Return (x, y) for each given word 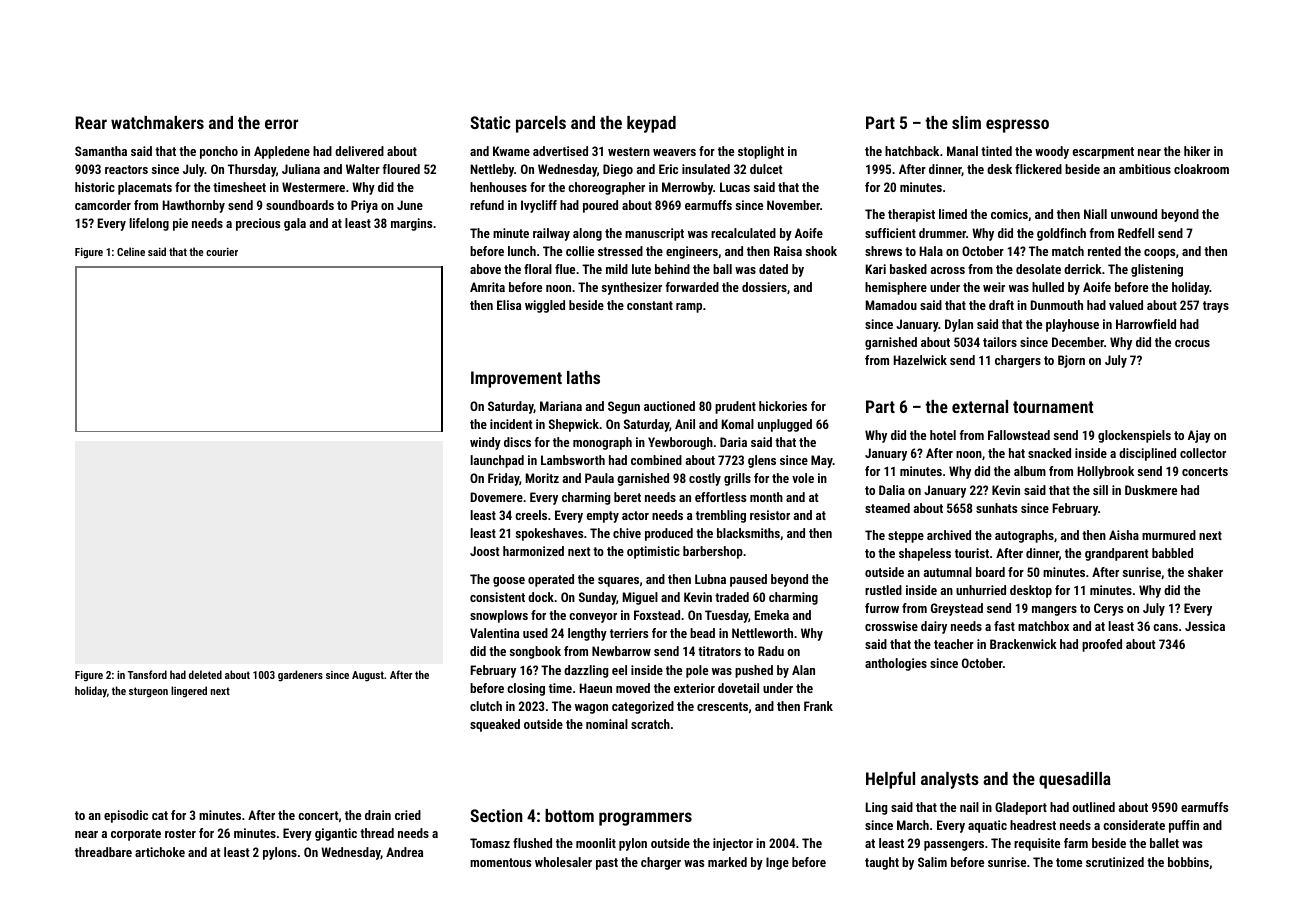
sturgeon (148, 692)
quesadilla (1075, 780)
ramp (689, 308)
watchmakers (157, 122)
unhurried (981, 590)
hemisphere (896, 288)
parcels (541, 124)
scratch (650, 724)
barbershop (713, 552)
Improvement (516, 379)
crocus (1192, 343)
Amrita (487, 287)
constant (650, 305)
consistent (497, 597)
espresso (1017, 126)
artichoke (160, 852)
